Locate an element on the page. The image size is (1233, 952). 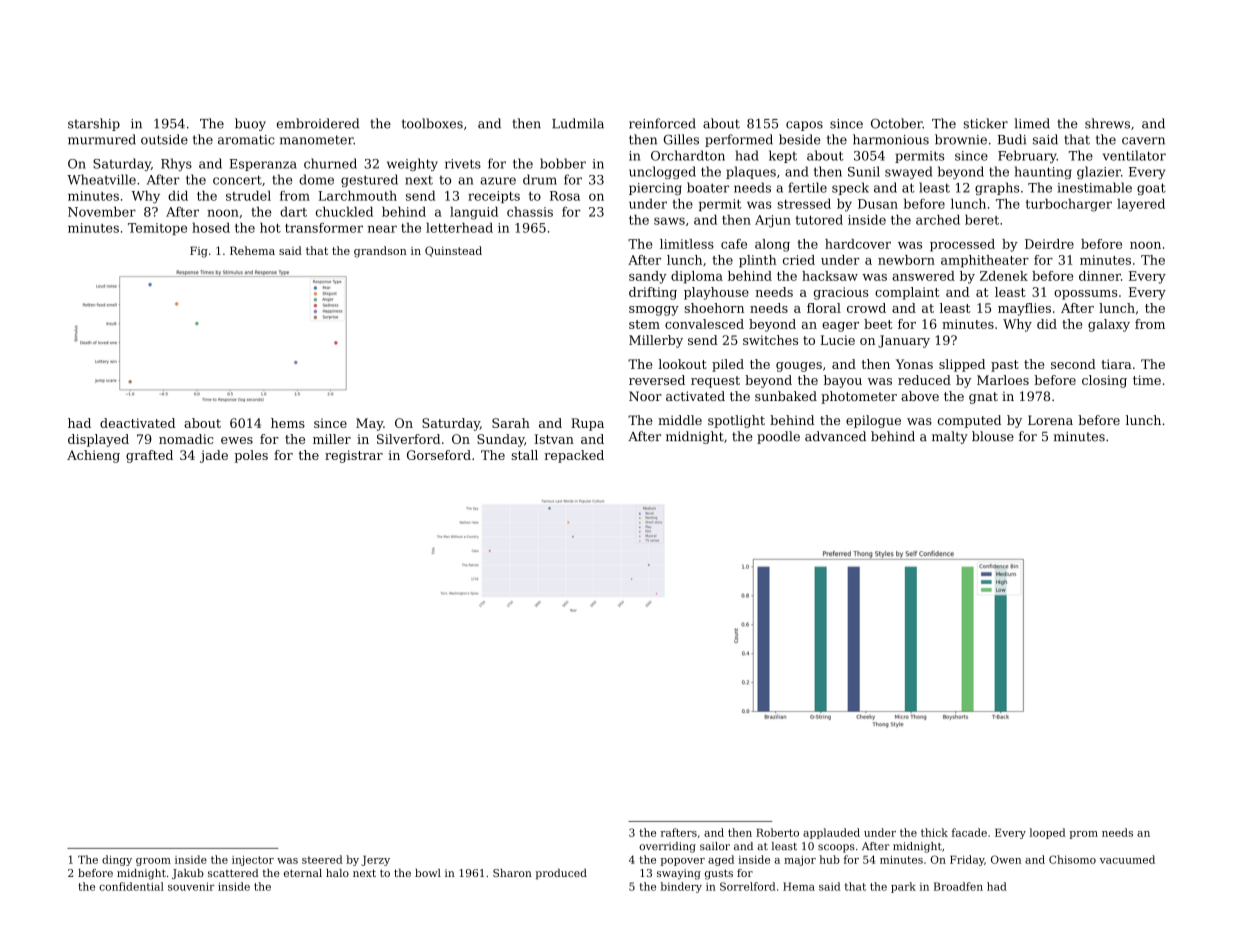
beret is located at coordinates (982, 219).
